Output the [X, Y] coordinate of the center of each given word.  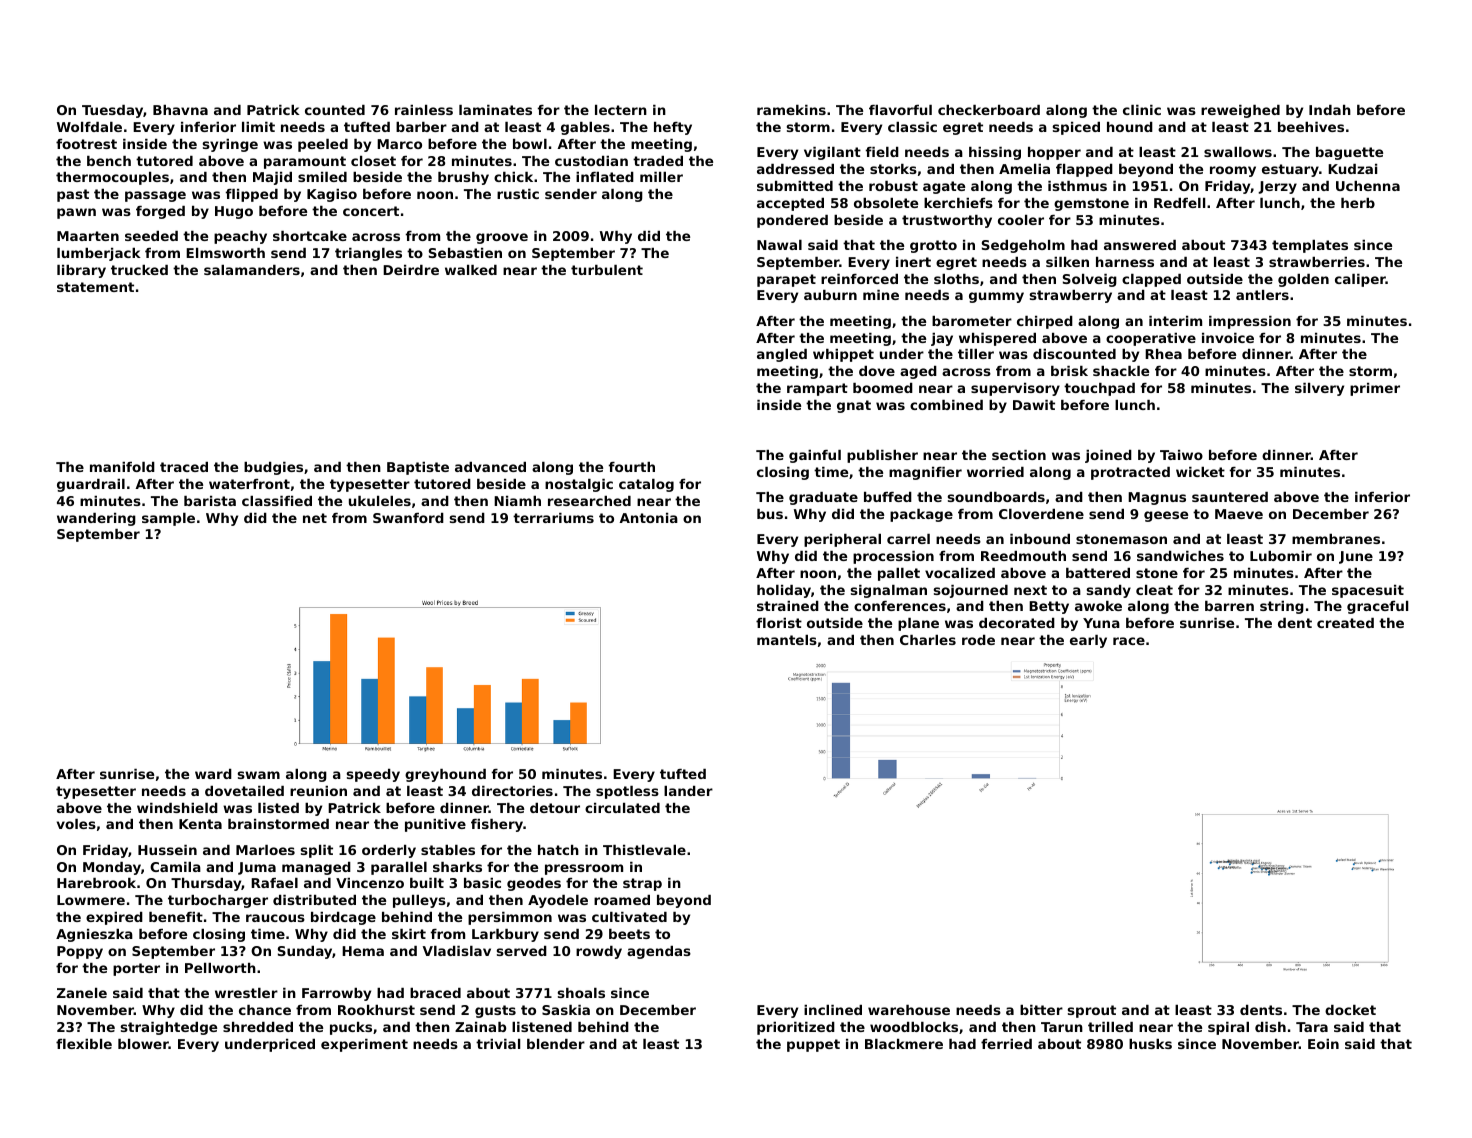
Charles [928, 640]
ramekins [791, 110]
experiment [364, 1045]
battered [1098, 573]
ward [213, 774]
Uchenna [1368, 186]
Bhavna [180, 110]
